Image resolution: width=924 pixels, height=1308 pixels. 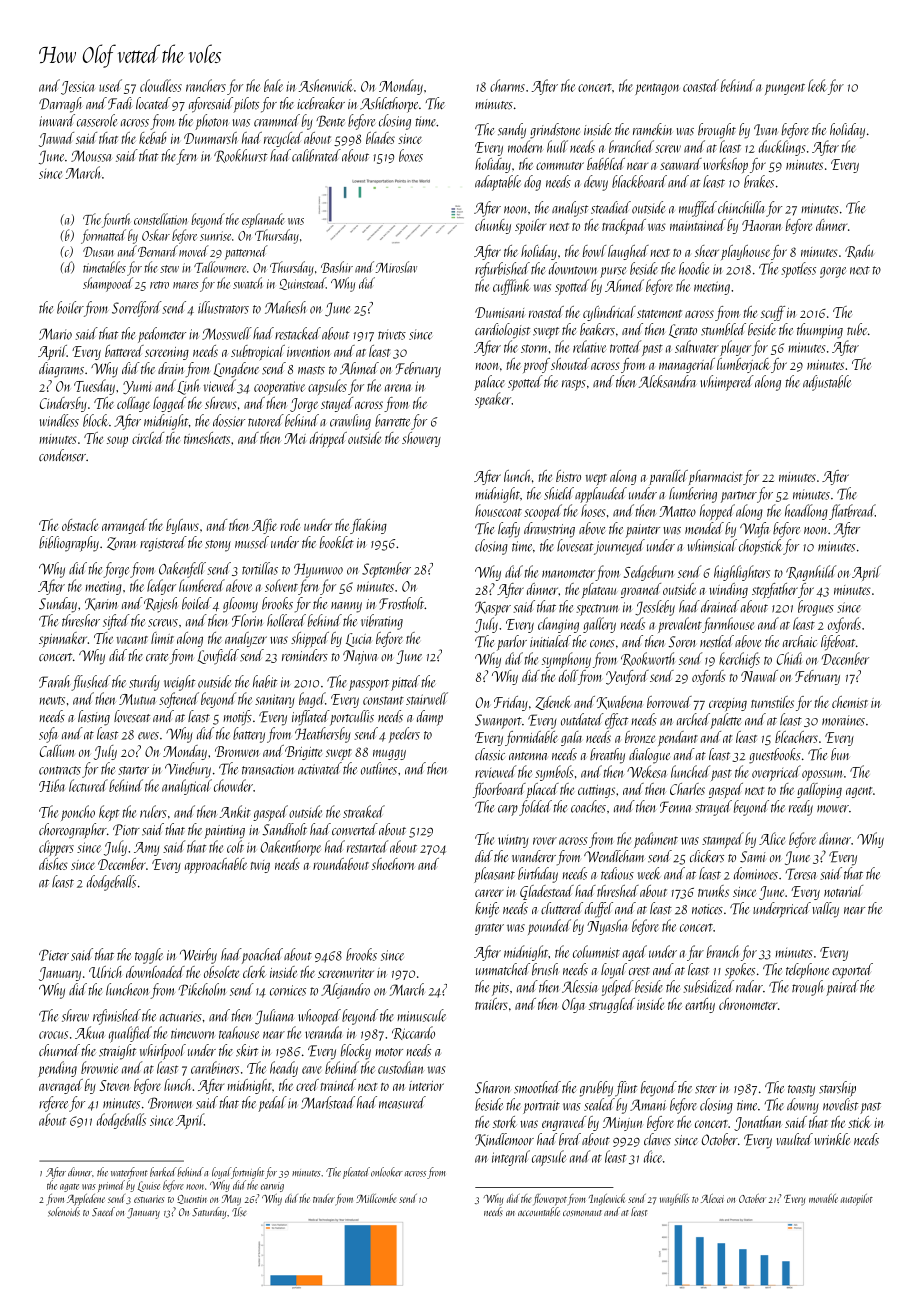 What do you see at coordinates (218, 546) in the screenshot?
I see `stony` at bounding box center [218, 546].
